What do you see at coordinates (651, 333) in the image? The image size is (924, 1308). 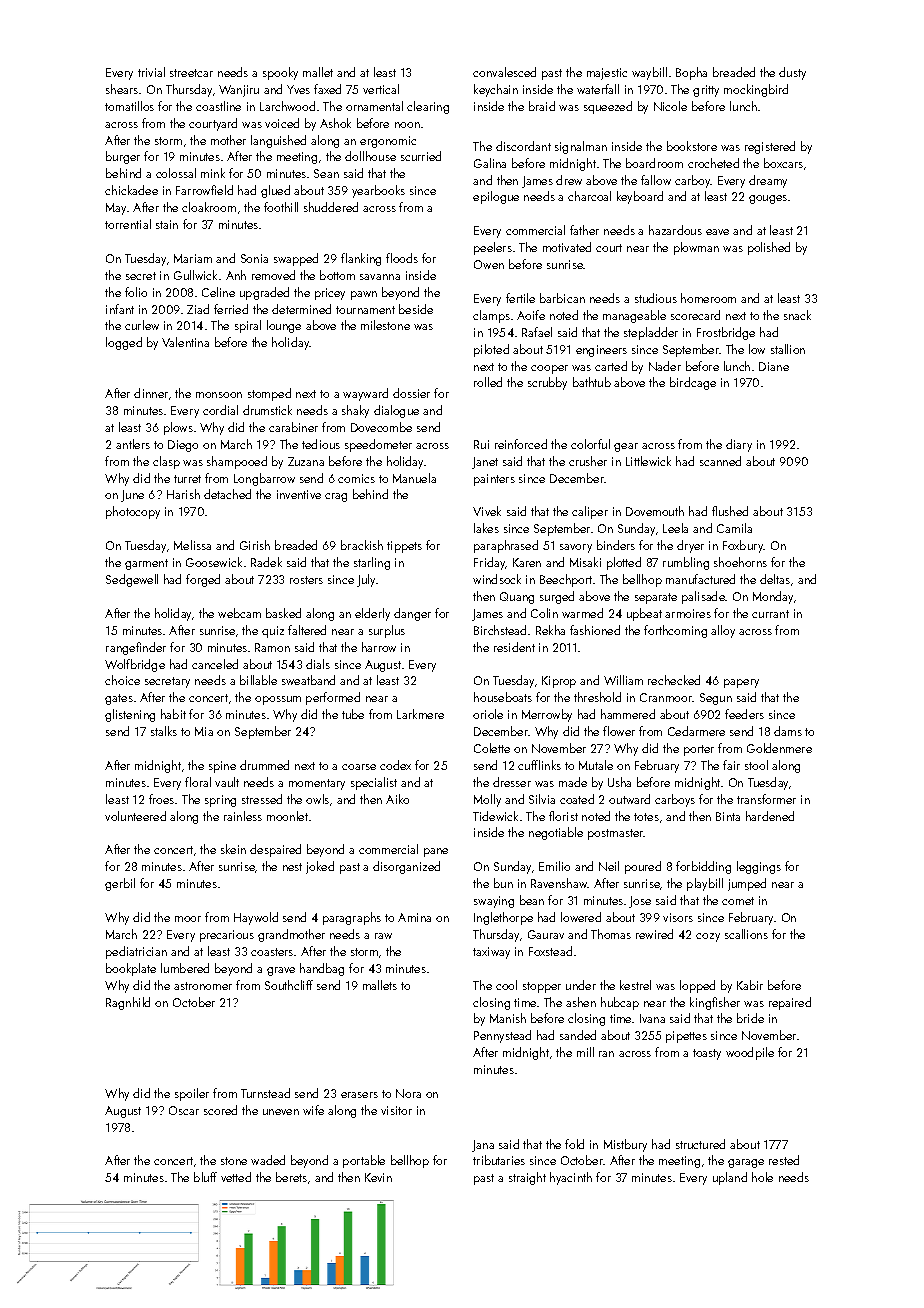 I see `stepladder` at bounding box center [651, 333].
